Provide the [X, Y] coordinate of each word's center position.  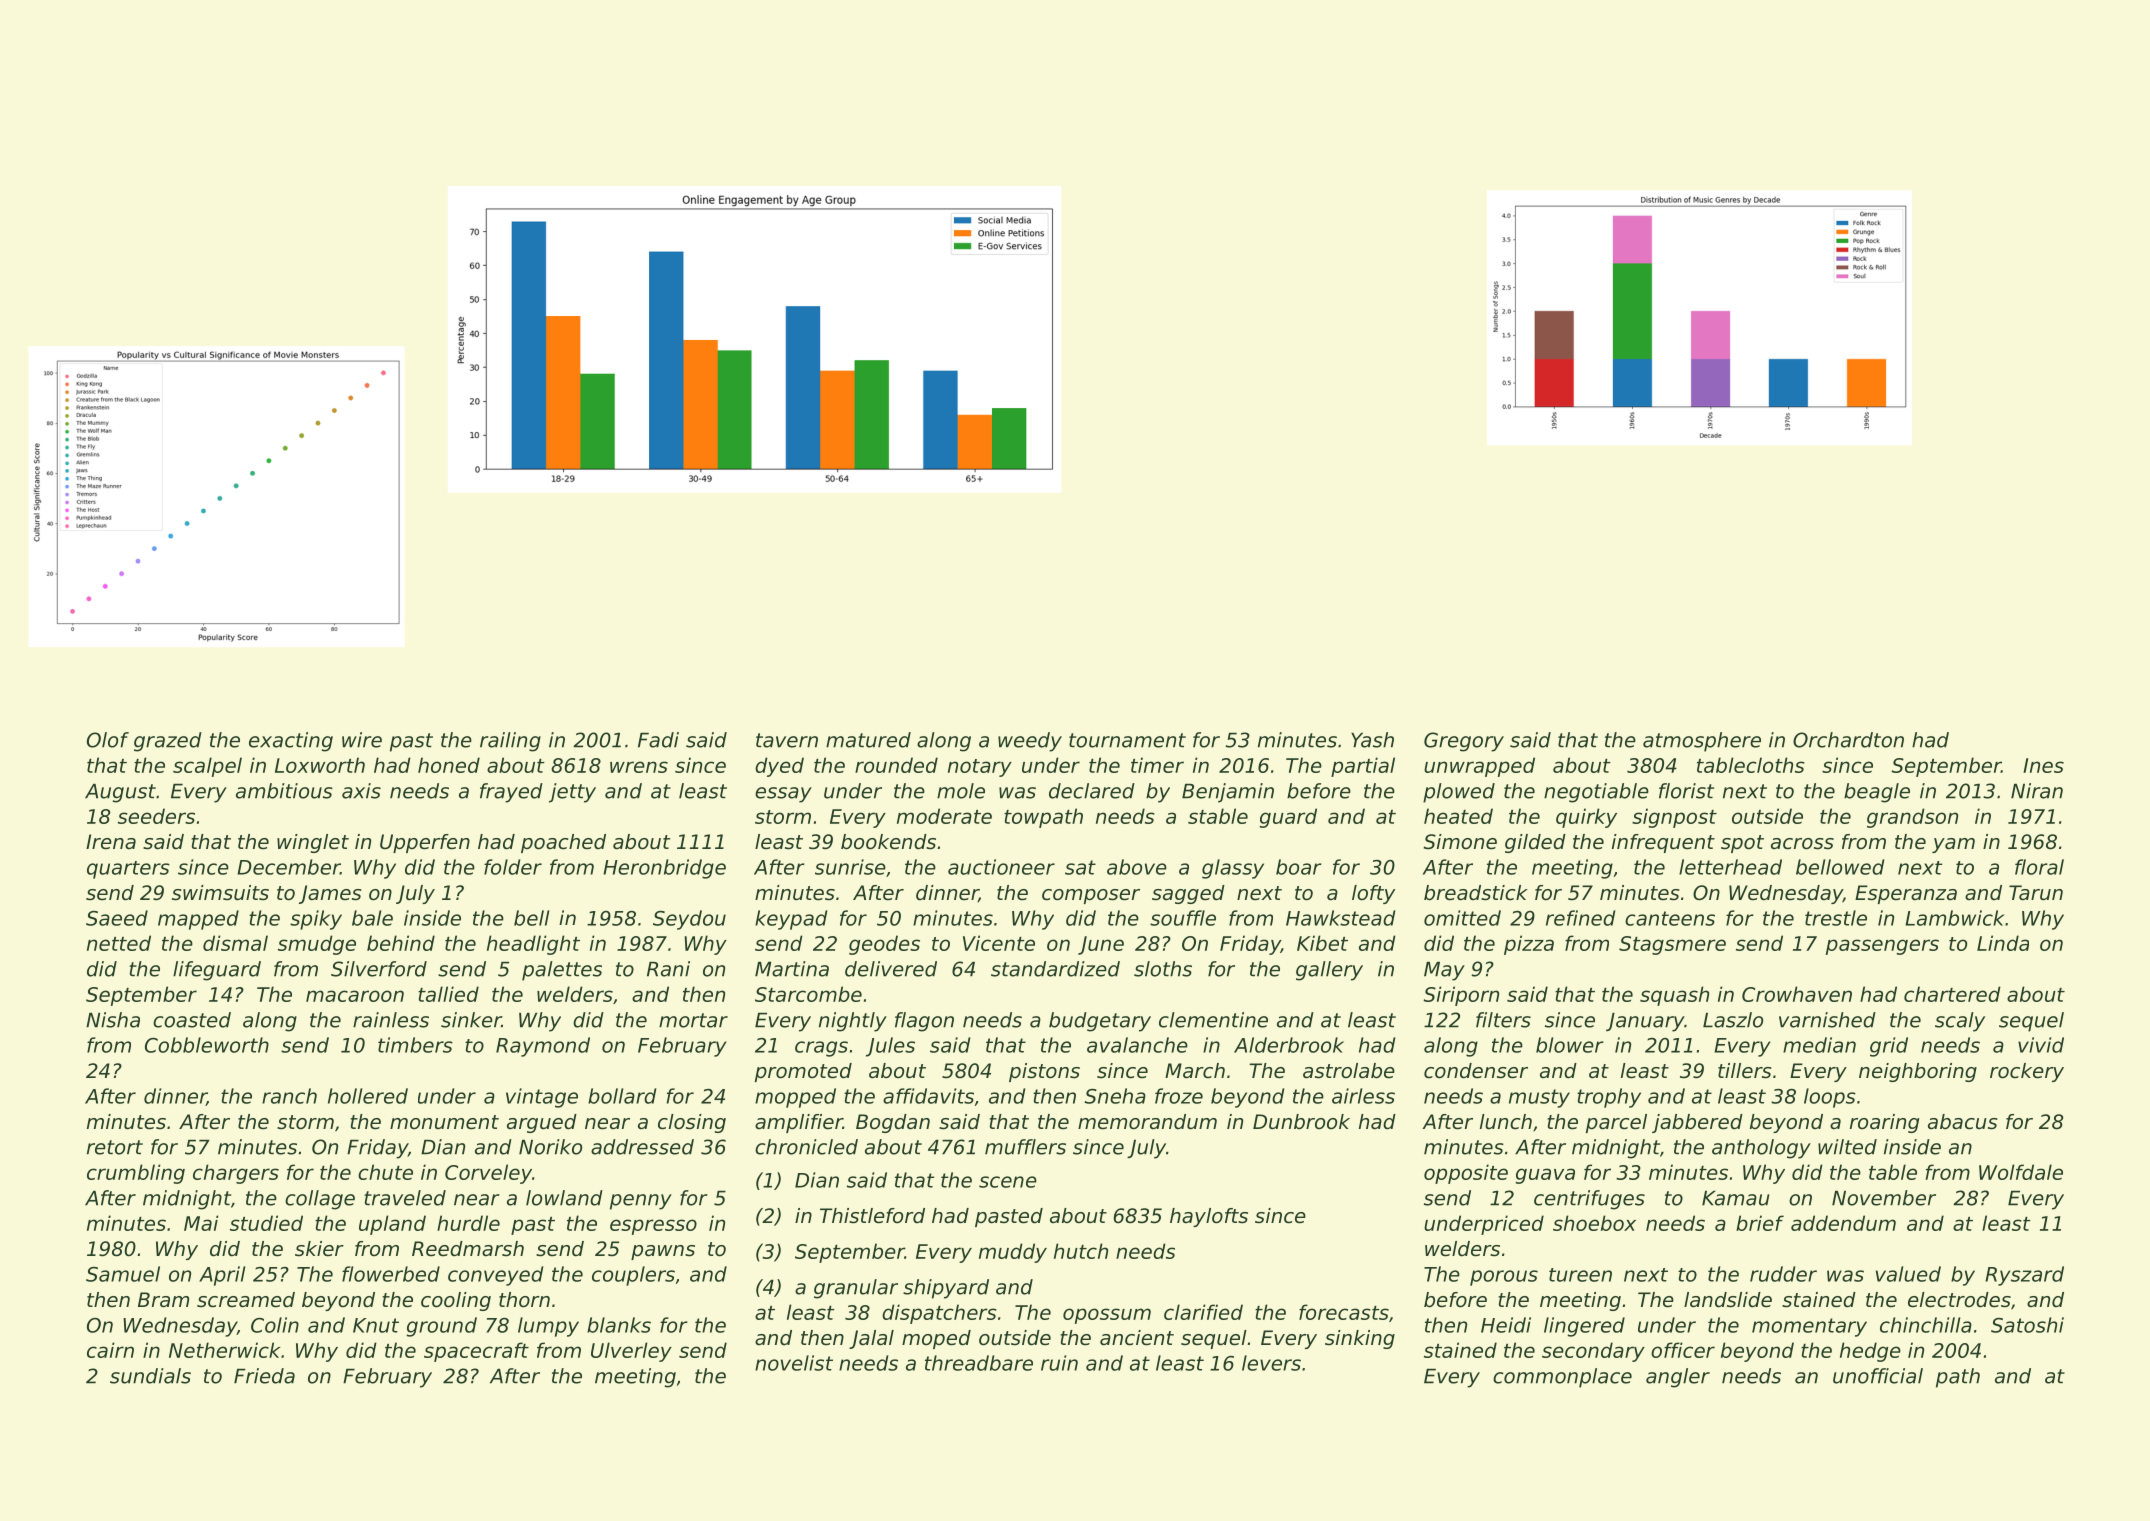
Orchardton [1848, 740]
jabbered [1697, 1123]
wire [362, 740]
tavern [787, 740]
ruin [1059, 1363]
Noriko [550, 1147]
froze [1179, 1096]
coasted [192, 1020]
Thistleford [872, 1216]
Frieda [264, 1376]
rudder [1783, 1274]
